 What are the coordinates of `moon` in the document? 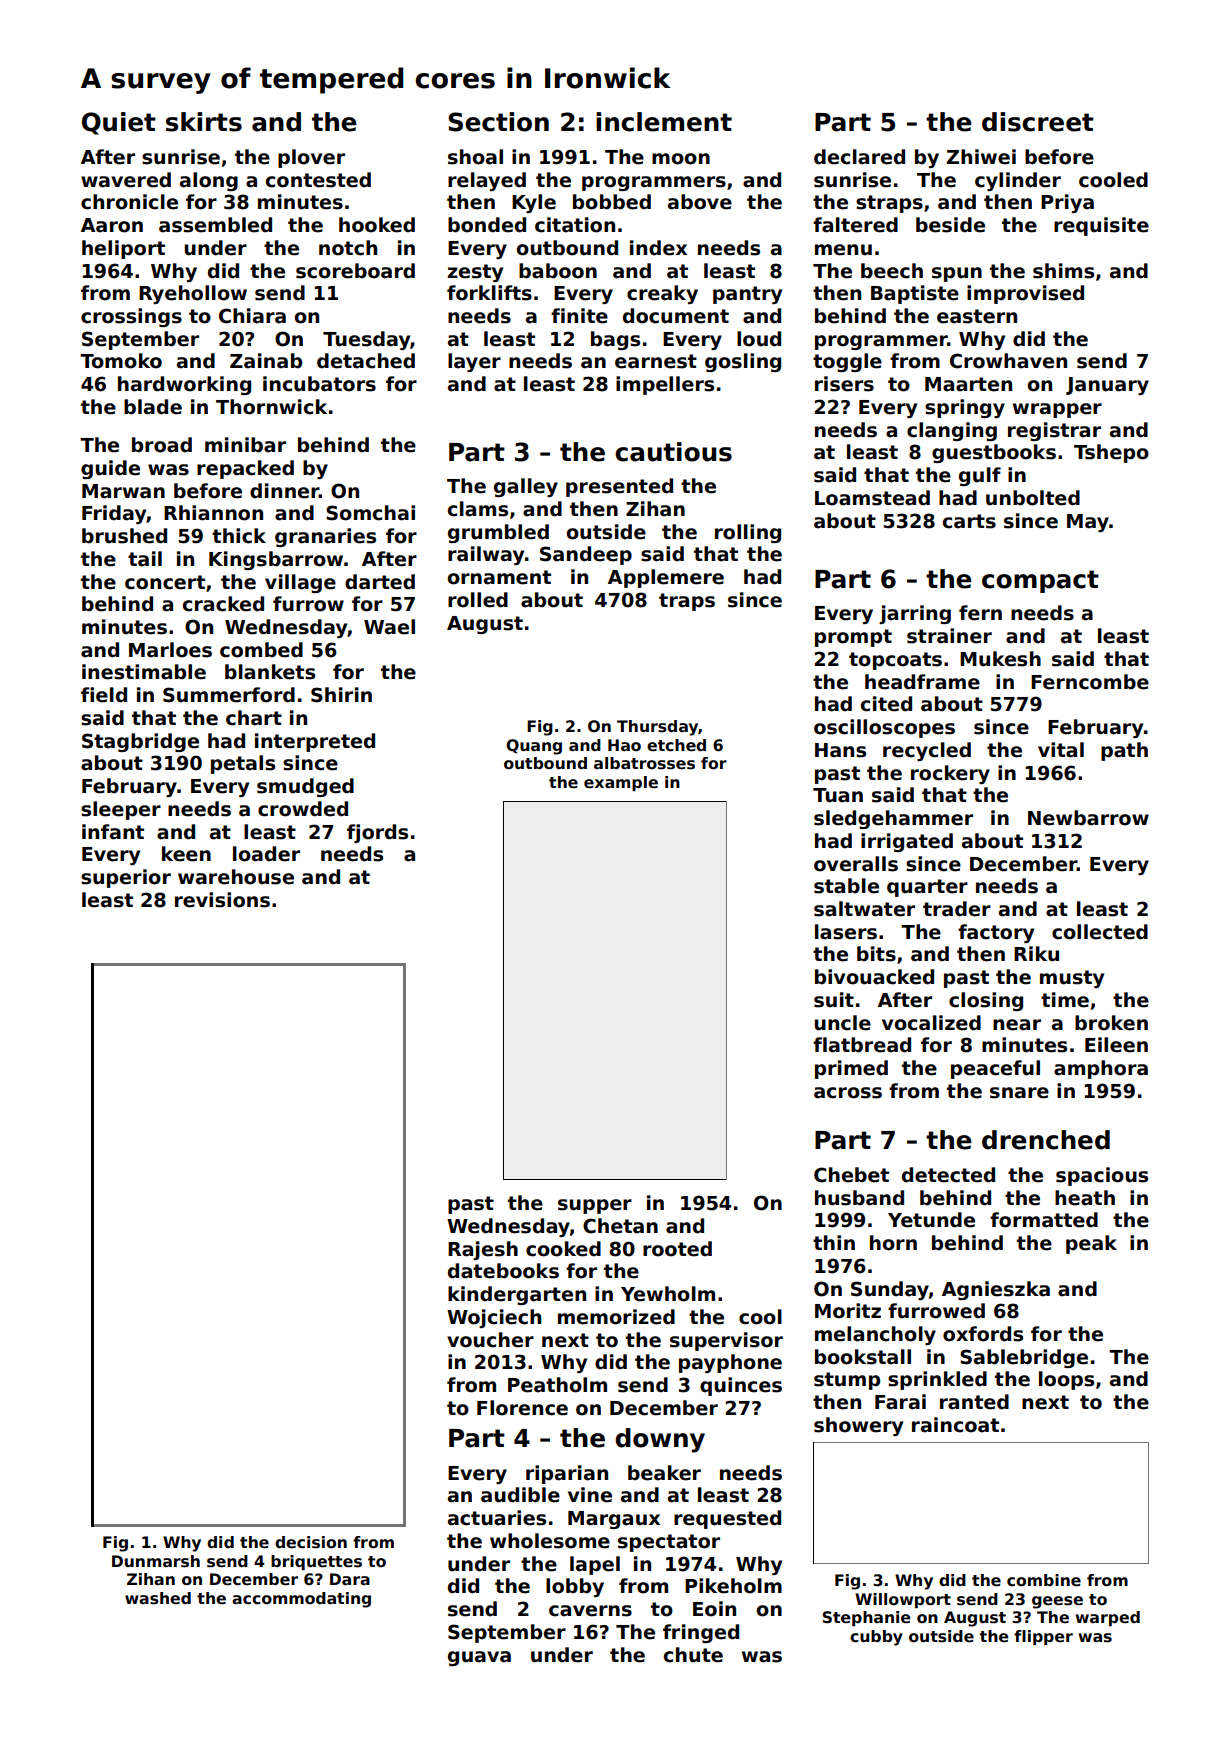 It's located at (681, 159).
